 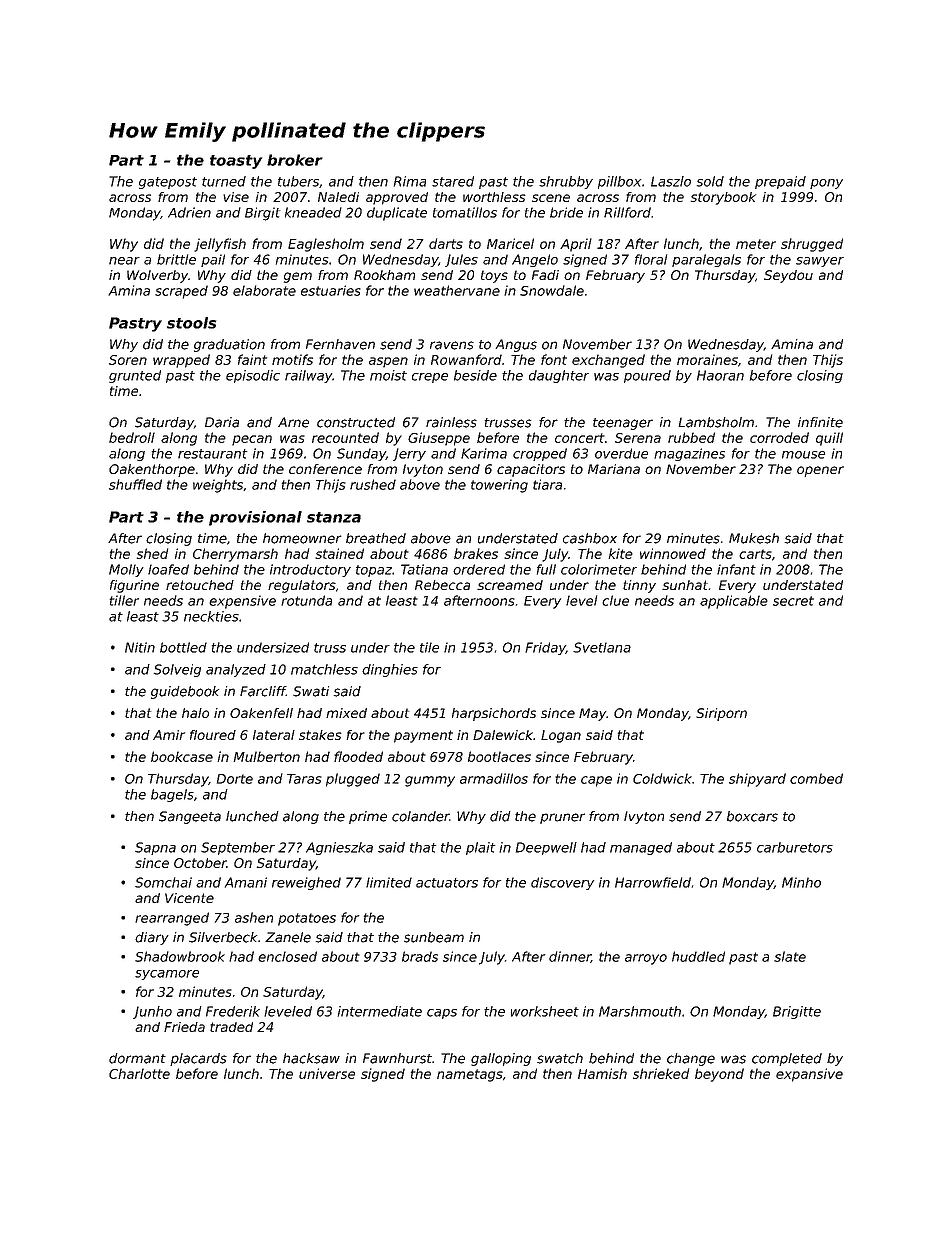 I want to click on galloping, so click(x=501, y=1059).
